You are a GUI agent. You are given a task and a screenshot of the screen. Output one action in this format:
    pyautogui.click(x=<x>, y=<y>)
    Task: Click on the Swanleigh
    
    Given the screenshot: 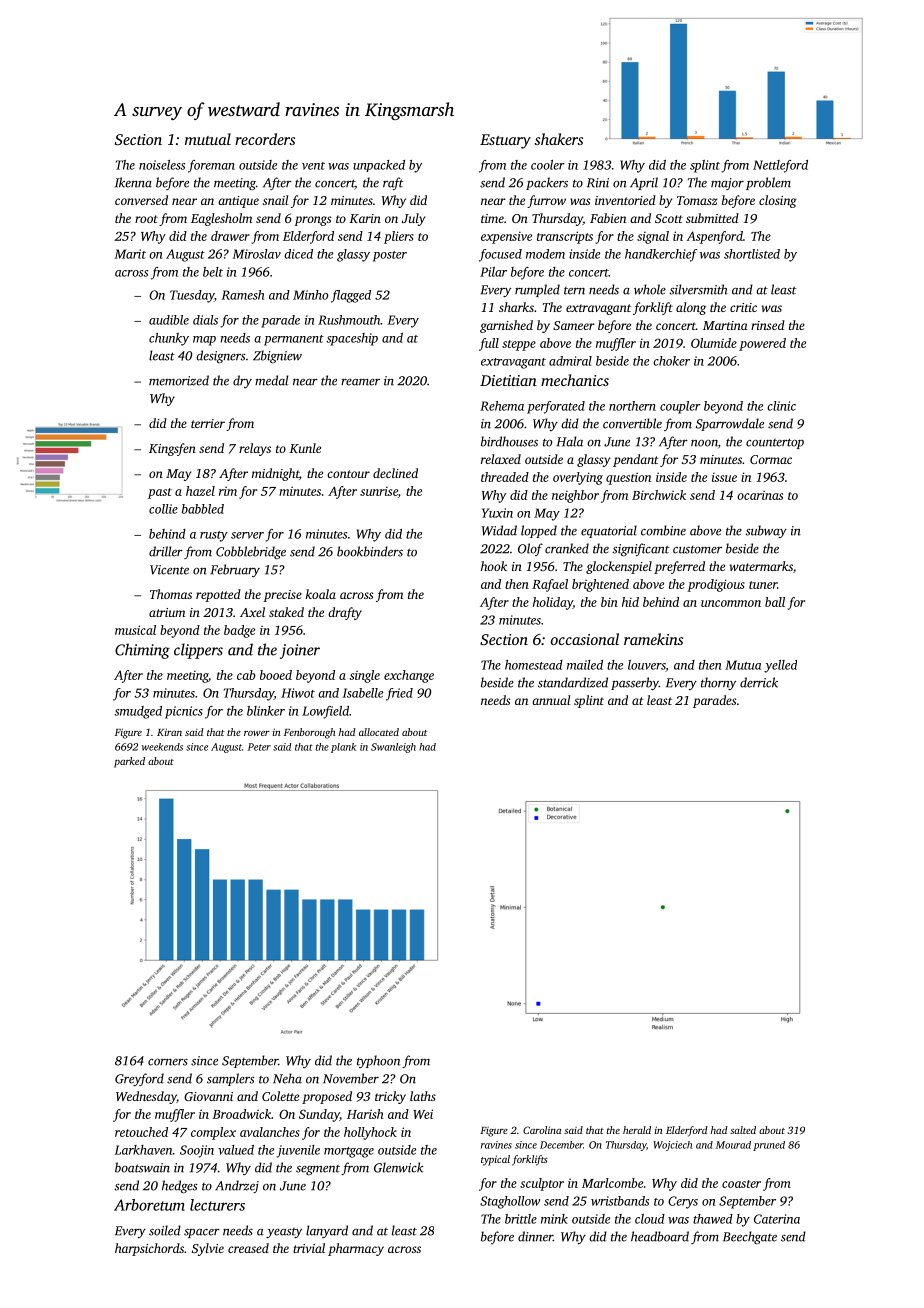 What is the action you would take?
    pyautogui.click(x=393, y=748)
